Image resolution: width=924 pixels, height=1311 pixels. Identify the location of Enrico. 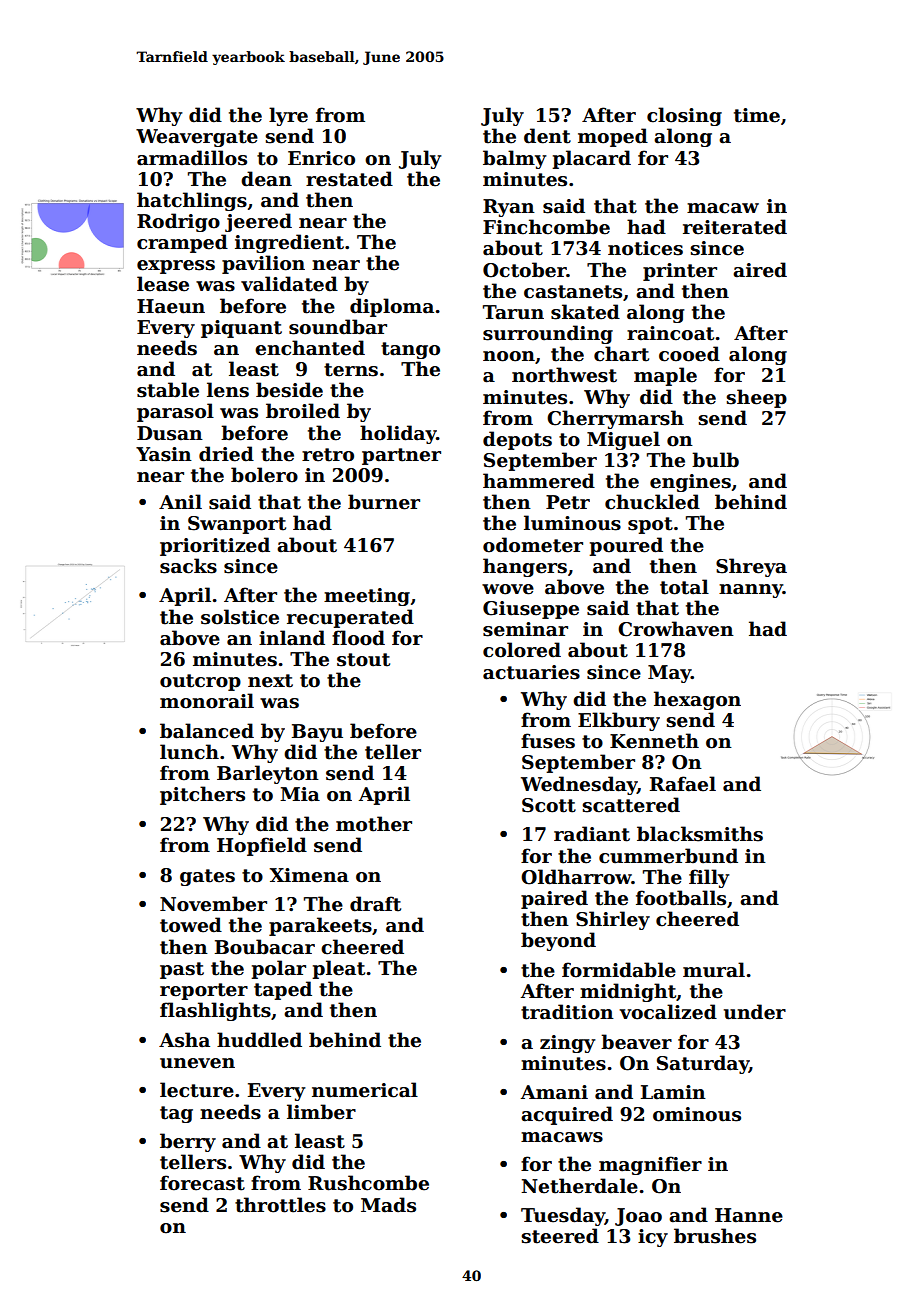
(321, 158).
